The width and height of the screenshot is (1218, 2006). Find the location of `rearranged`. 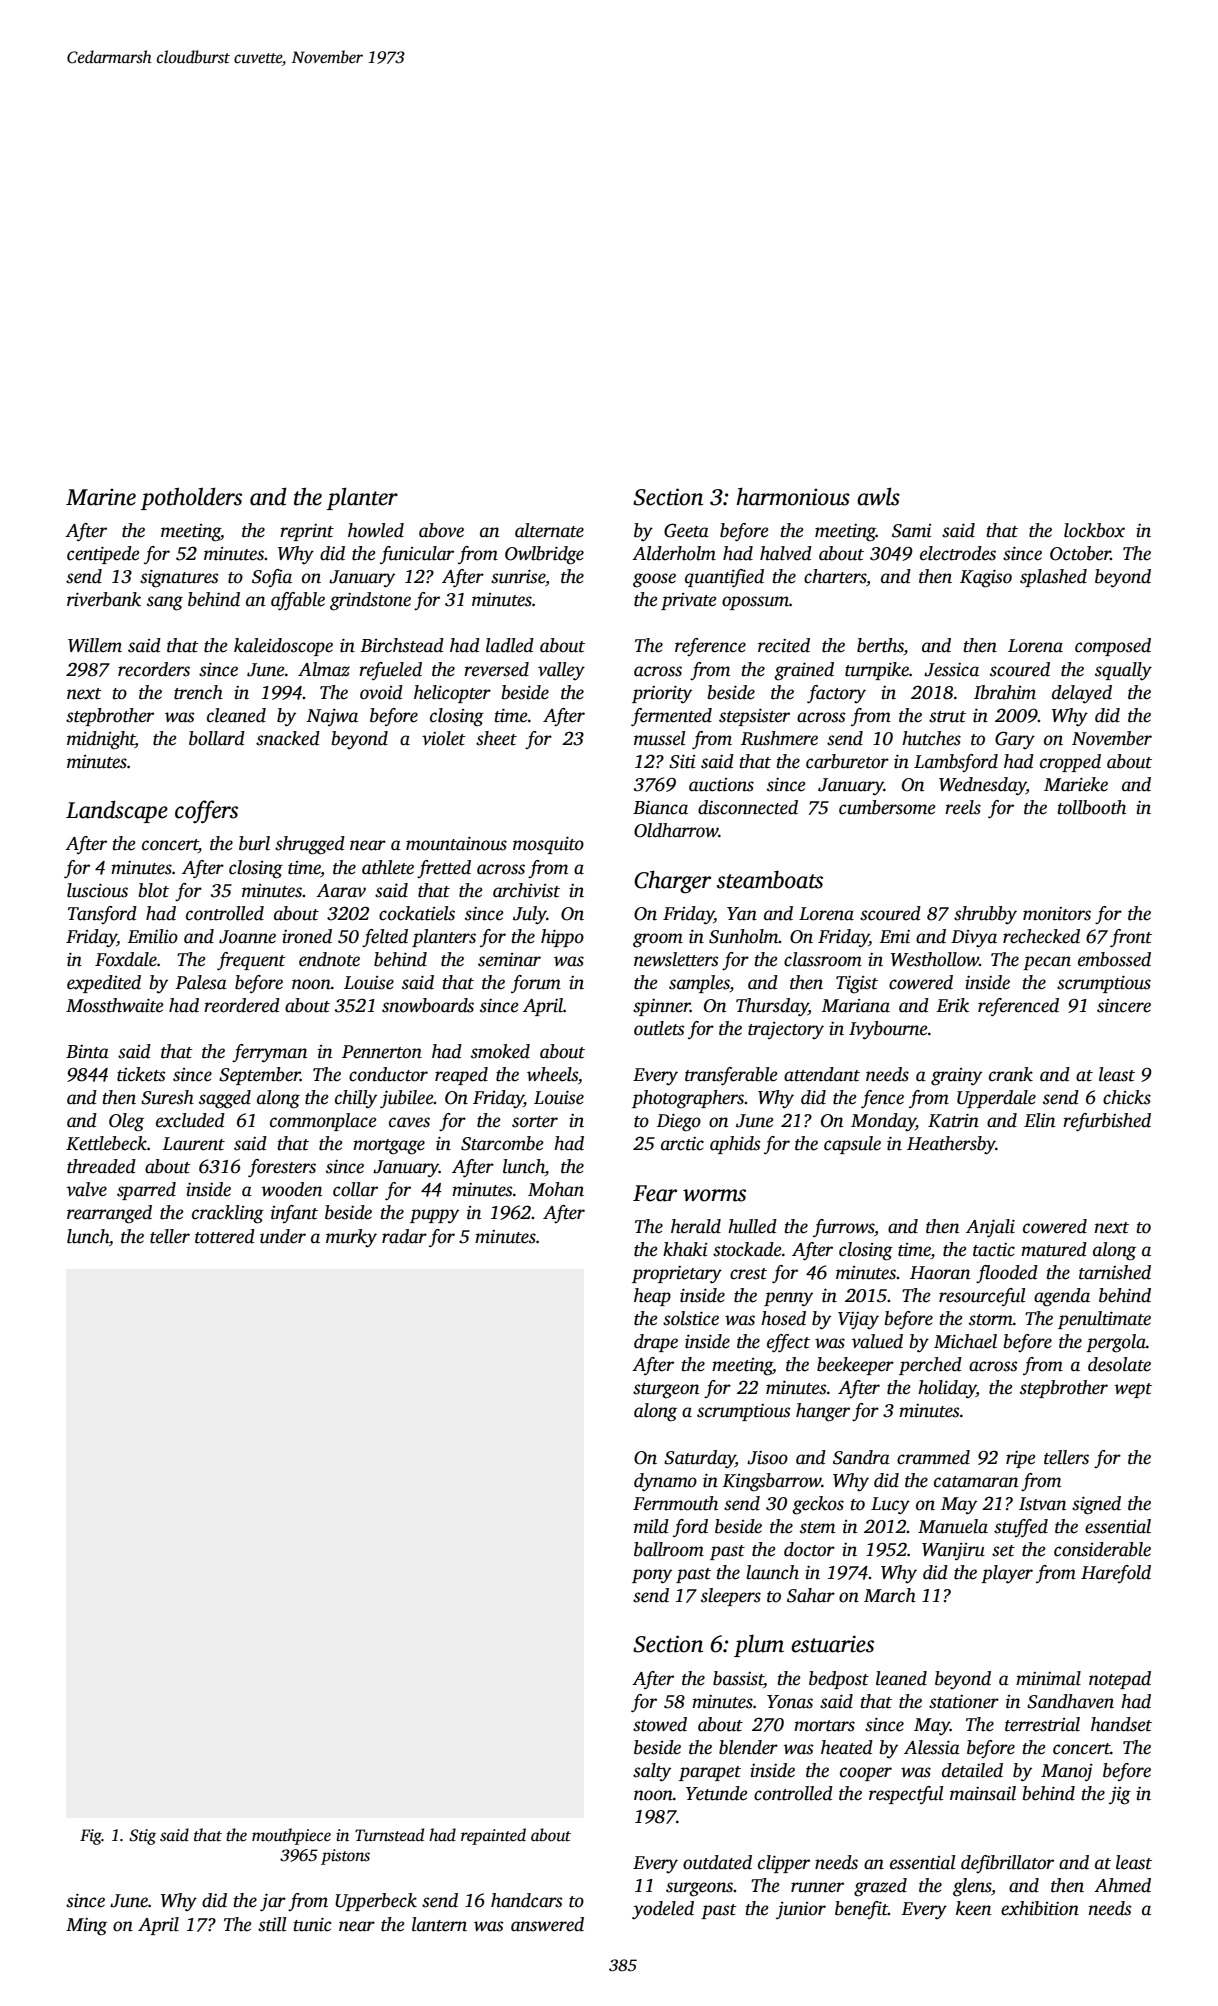

rearranged is located at coordinates (109, 1214).
